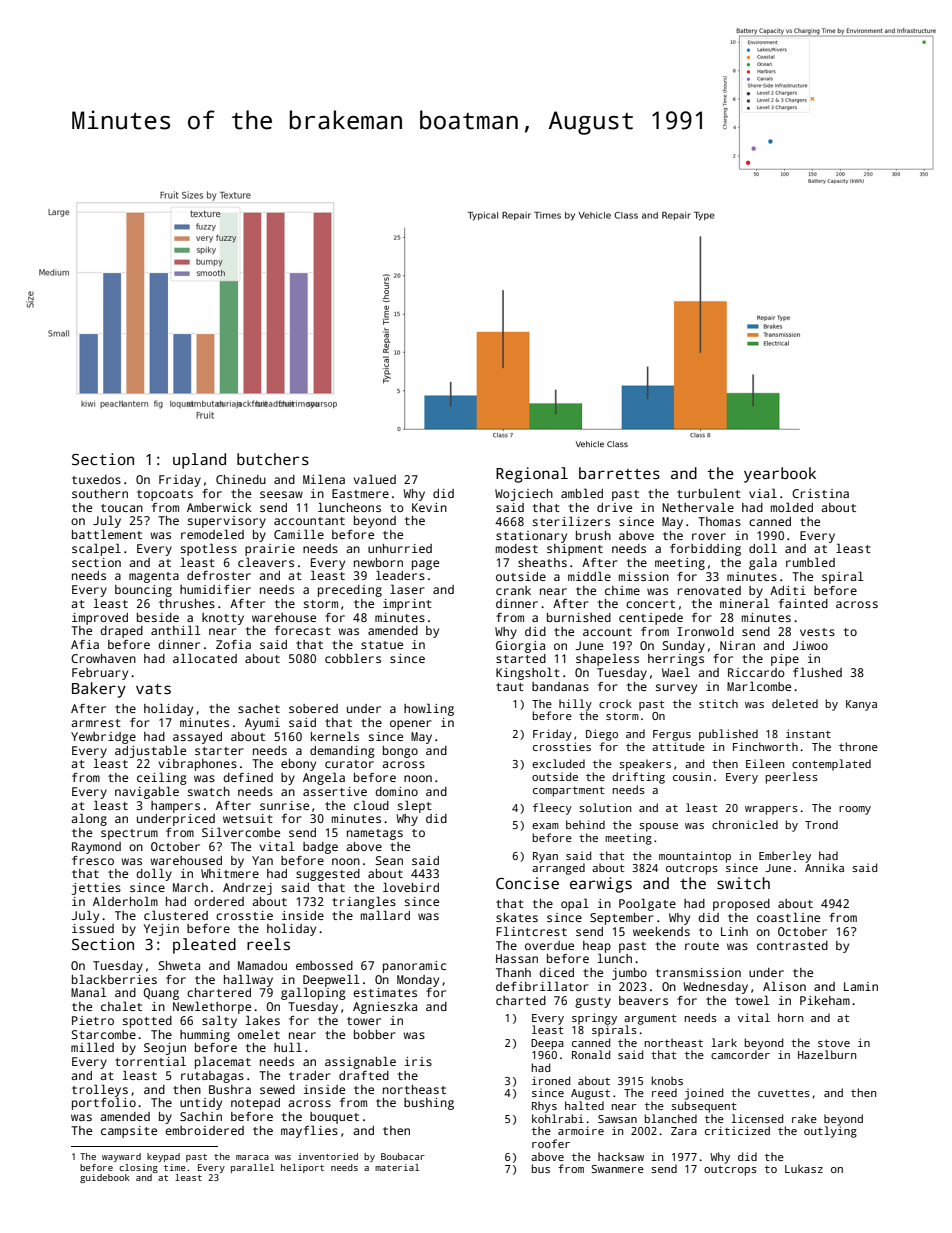 The height and width of the screenshot is (1233, 952). What do you see at coordinates (702, 946) in the screenshot?
I see `route` at bounding box center [702, 946].
